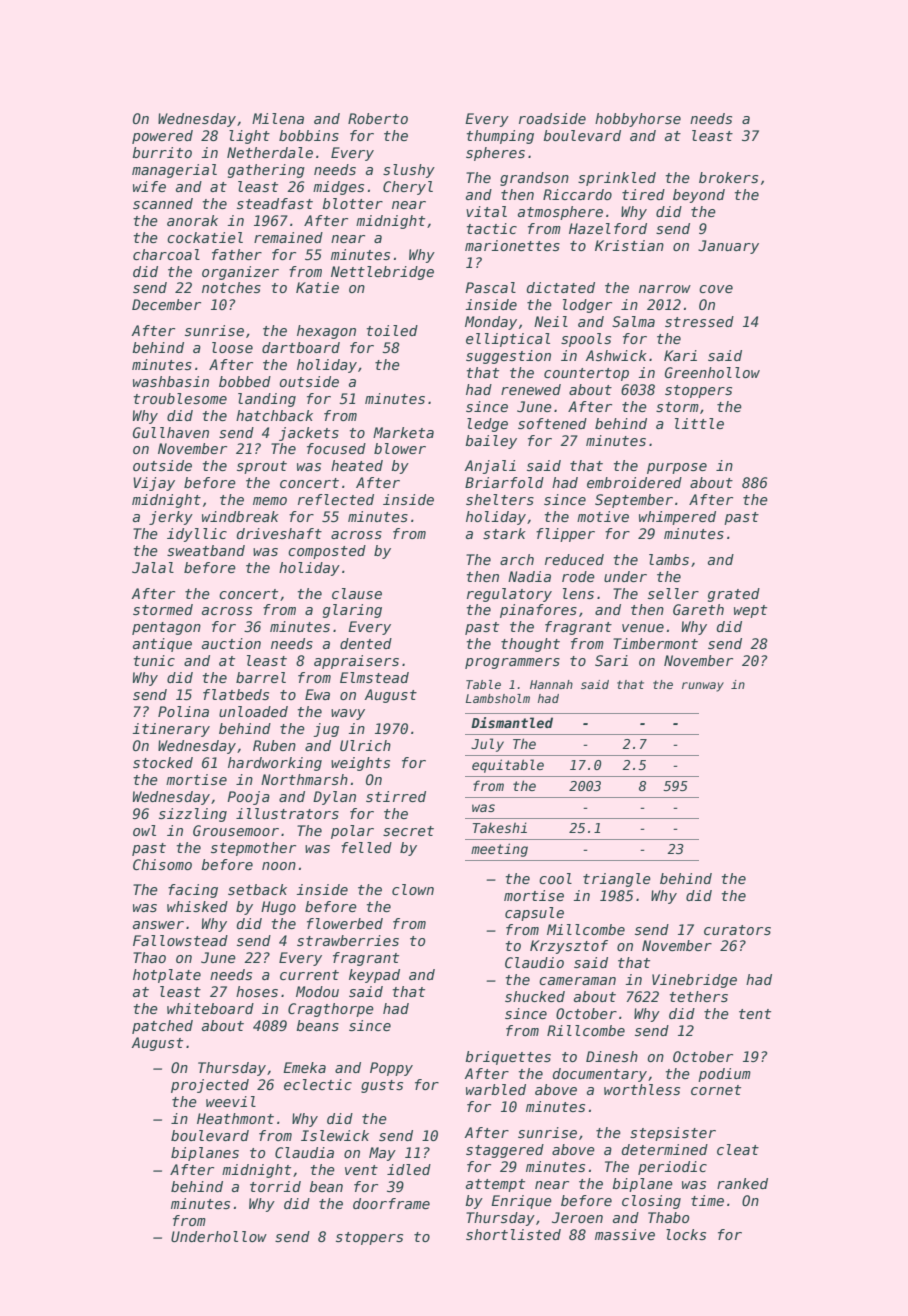 Image resolution: width=908 pixels, height=1316 pixels. I want to click on doorframe, so click(391, 1203).
